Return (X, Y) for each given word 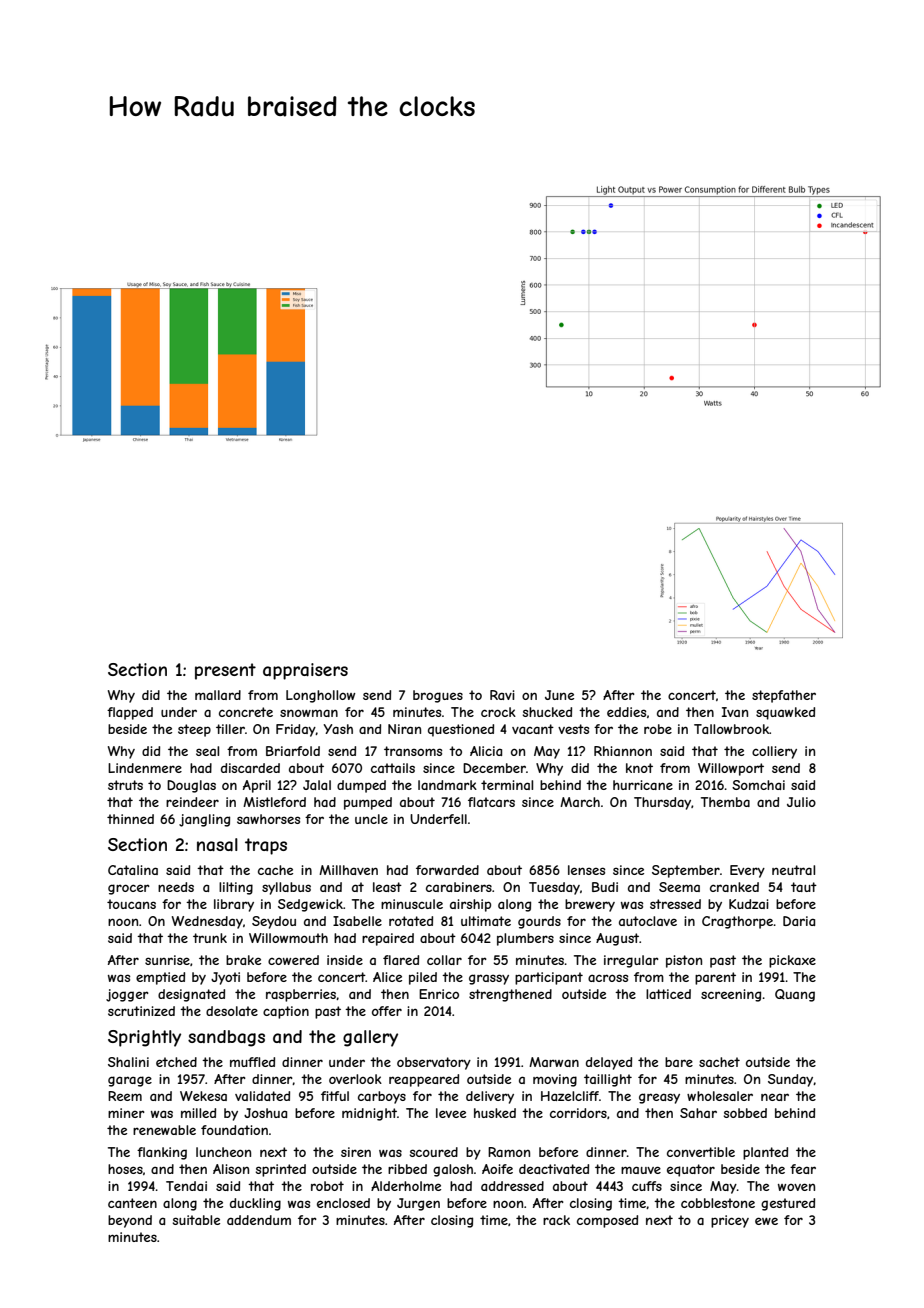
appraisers (305, 671)
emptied (160, 978)
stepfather (784, 696)
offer (387, 1011)
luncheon (223, 1152)
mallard (218, 695)
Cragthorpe (737, 922)
